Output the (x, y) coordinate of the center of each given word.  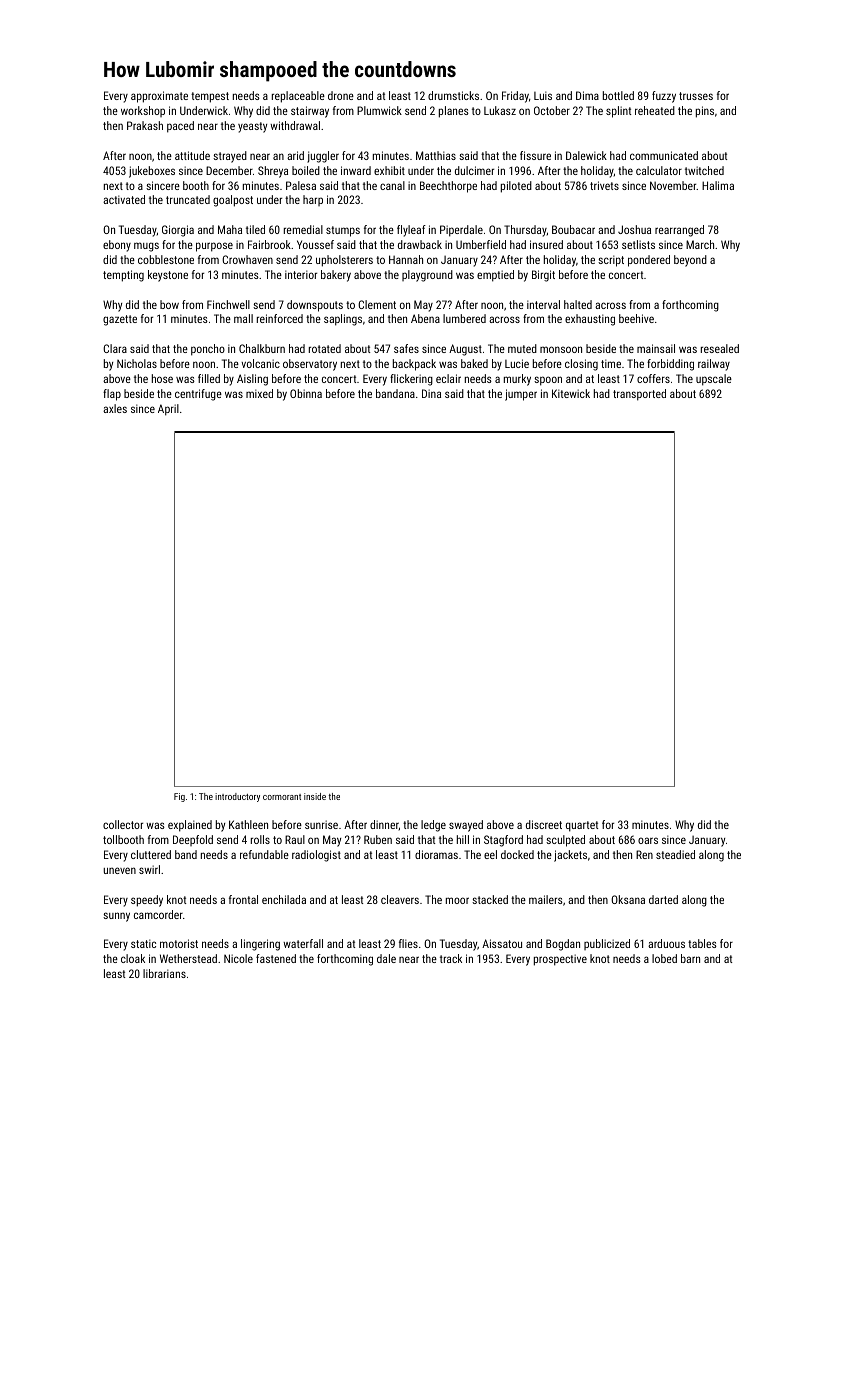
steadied (675, 854)
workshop (143, 111)
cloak (133, 958)
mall (243, 318)
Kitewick (571, 393)
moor (457, 900)
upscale (714, 380)
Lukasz (500, 110)
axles (115, 408)
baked (474, 363)
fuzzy (664, 97)
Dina (431, 393)
